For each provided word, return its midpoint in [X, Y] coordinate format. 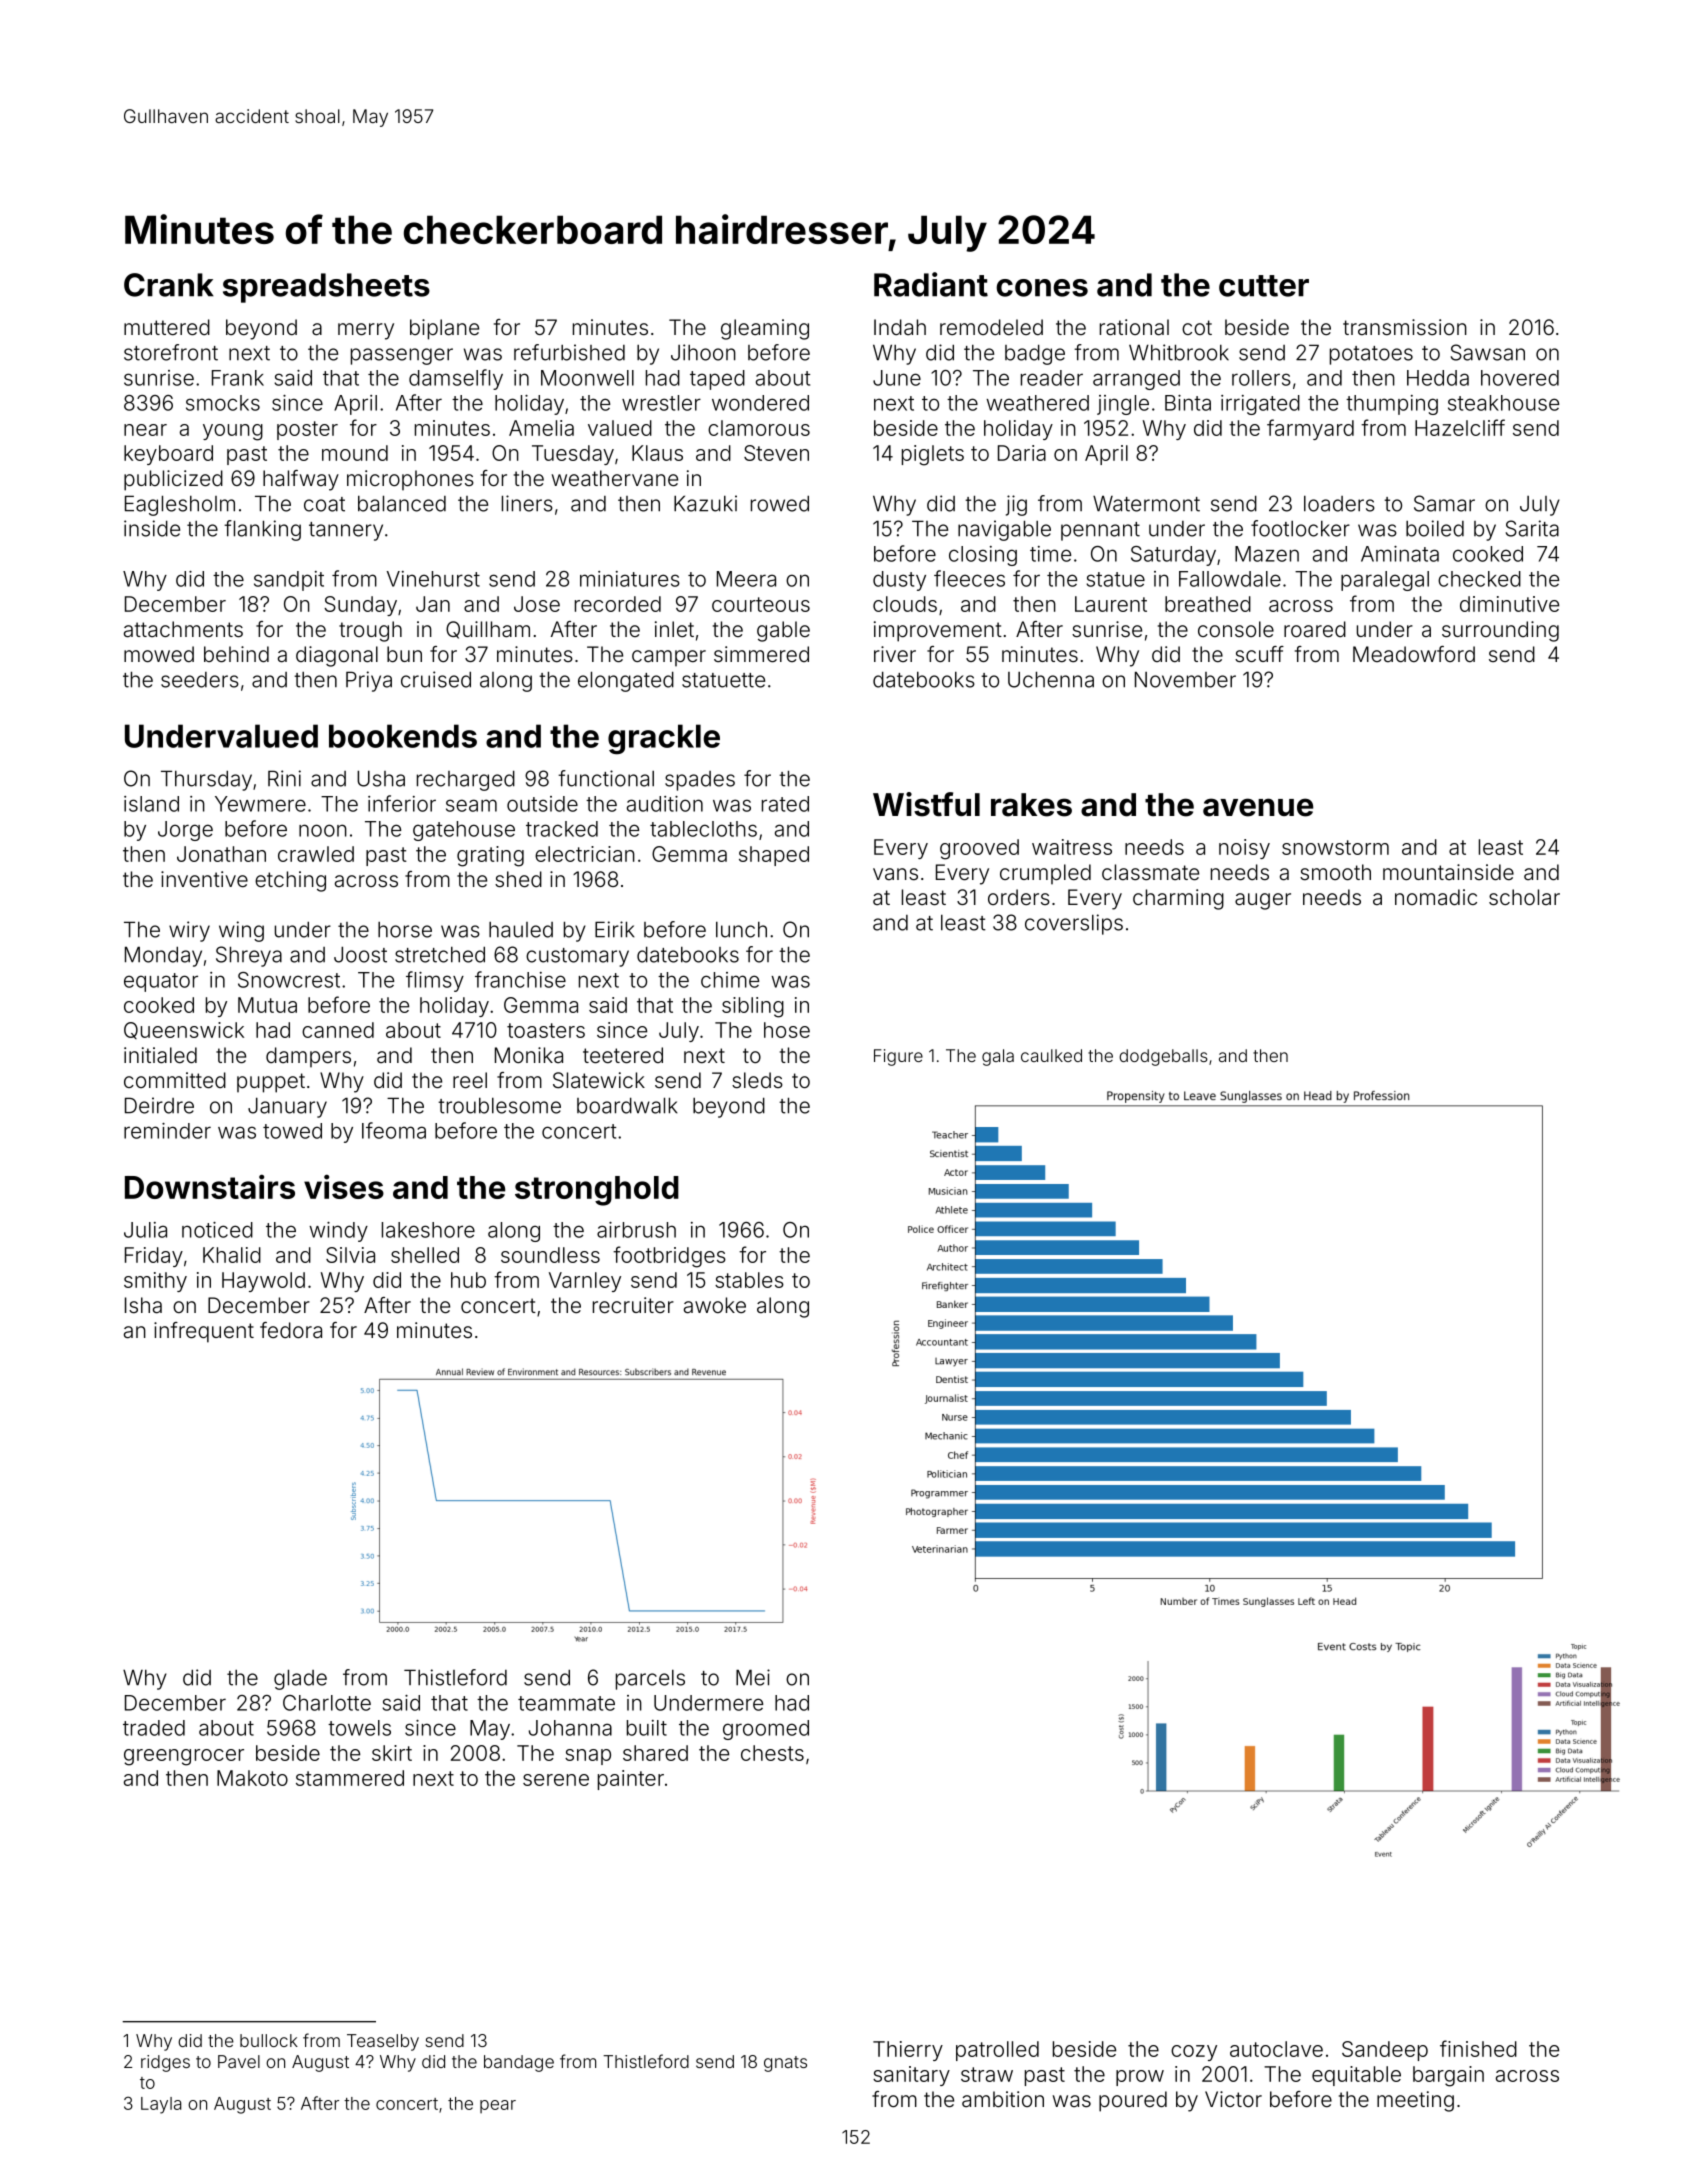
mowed [159, 654]
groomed [766, 1730]
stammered [350, 1778]
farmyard [1310, 429]
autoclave [1276, 2049]
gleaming [765, 329]
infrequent [204, 1332]
